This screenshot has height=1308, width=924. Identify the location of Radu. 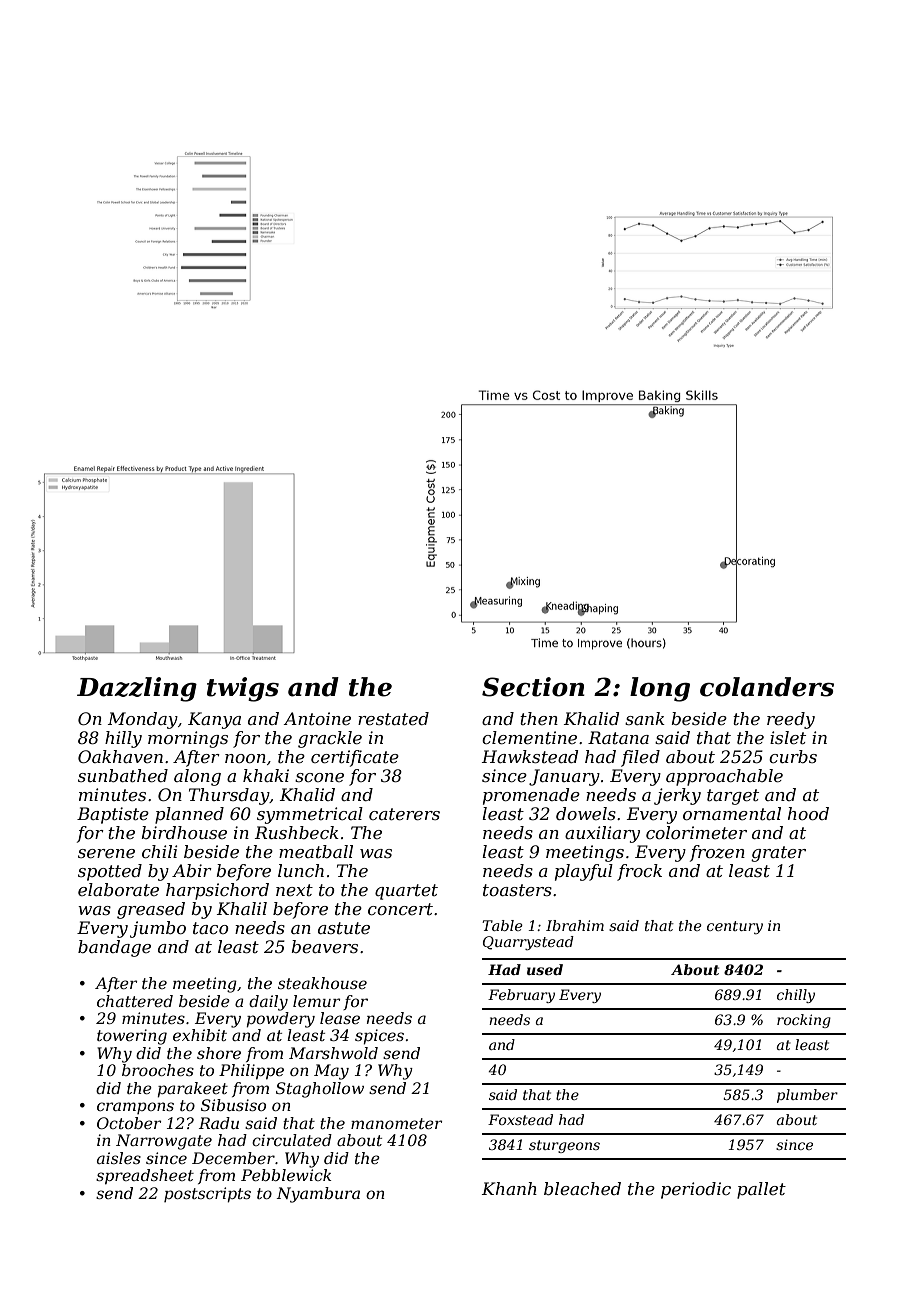
(219, 1123).
